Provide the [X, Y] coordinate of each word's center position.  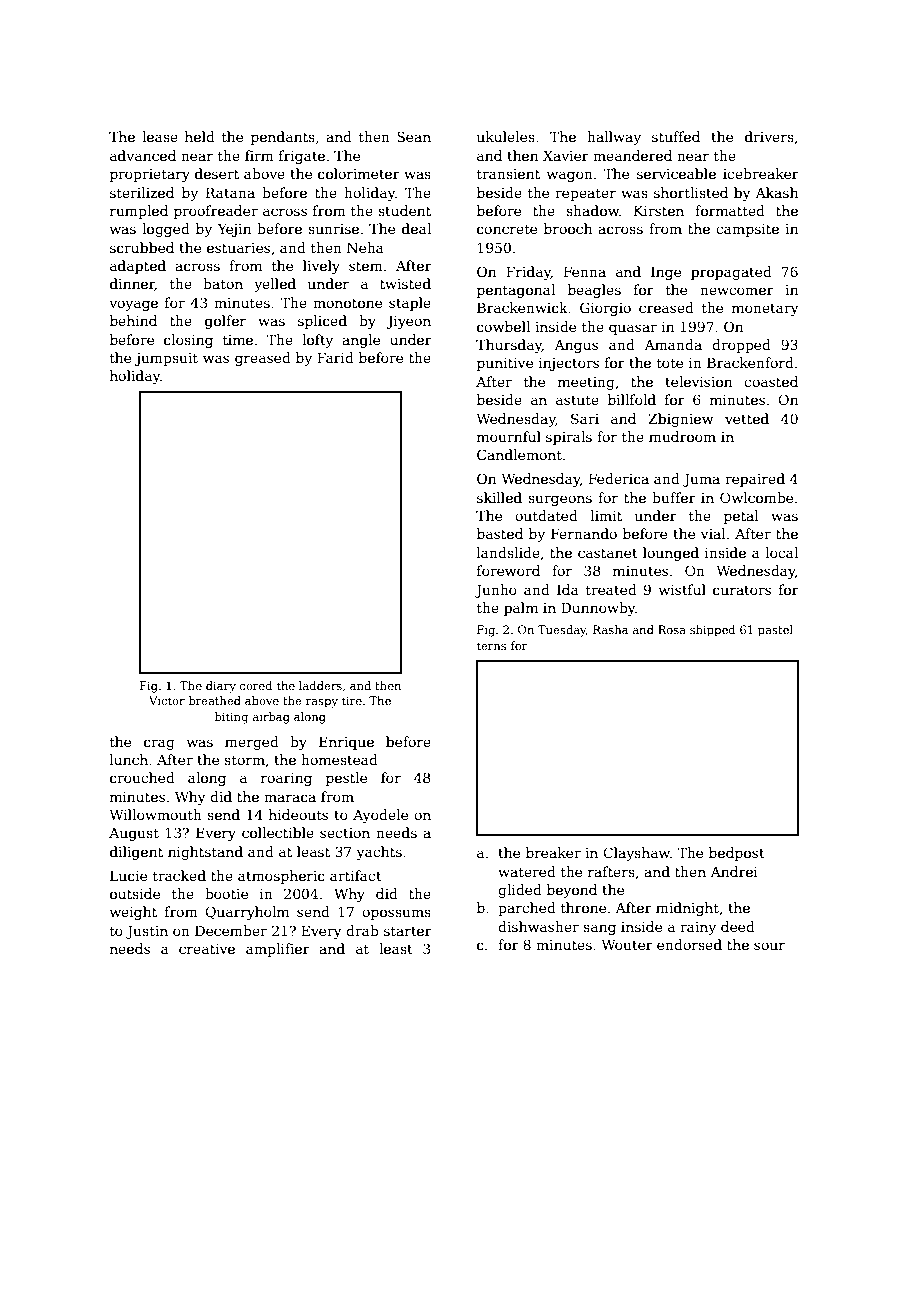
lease [160, 136]
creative [207, 949]
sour [769, 946]
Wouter [627, 944]
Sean [414, 136]
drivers [769, 136]
